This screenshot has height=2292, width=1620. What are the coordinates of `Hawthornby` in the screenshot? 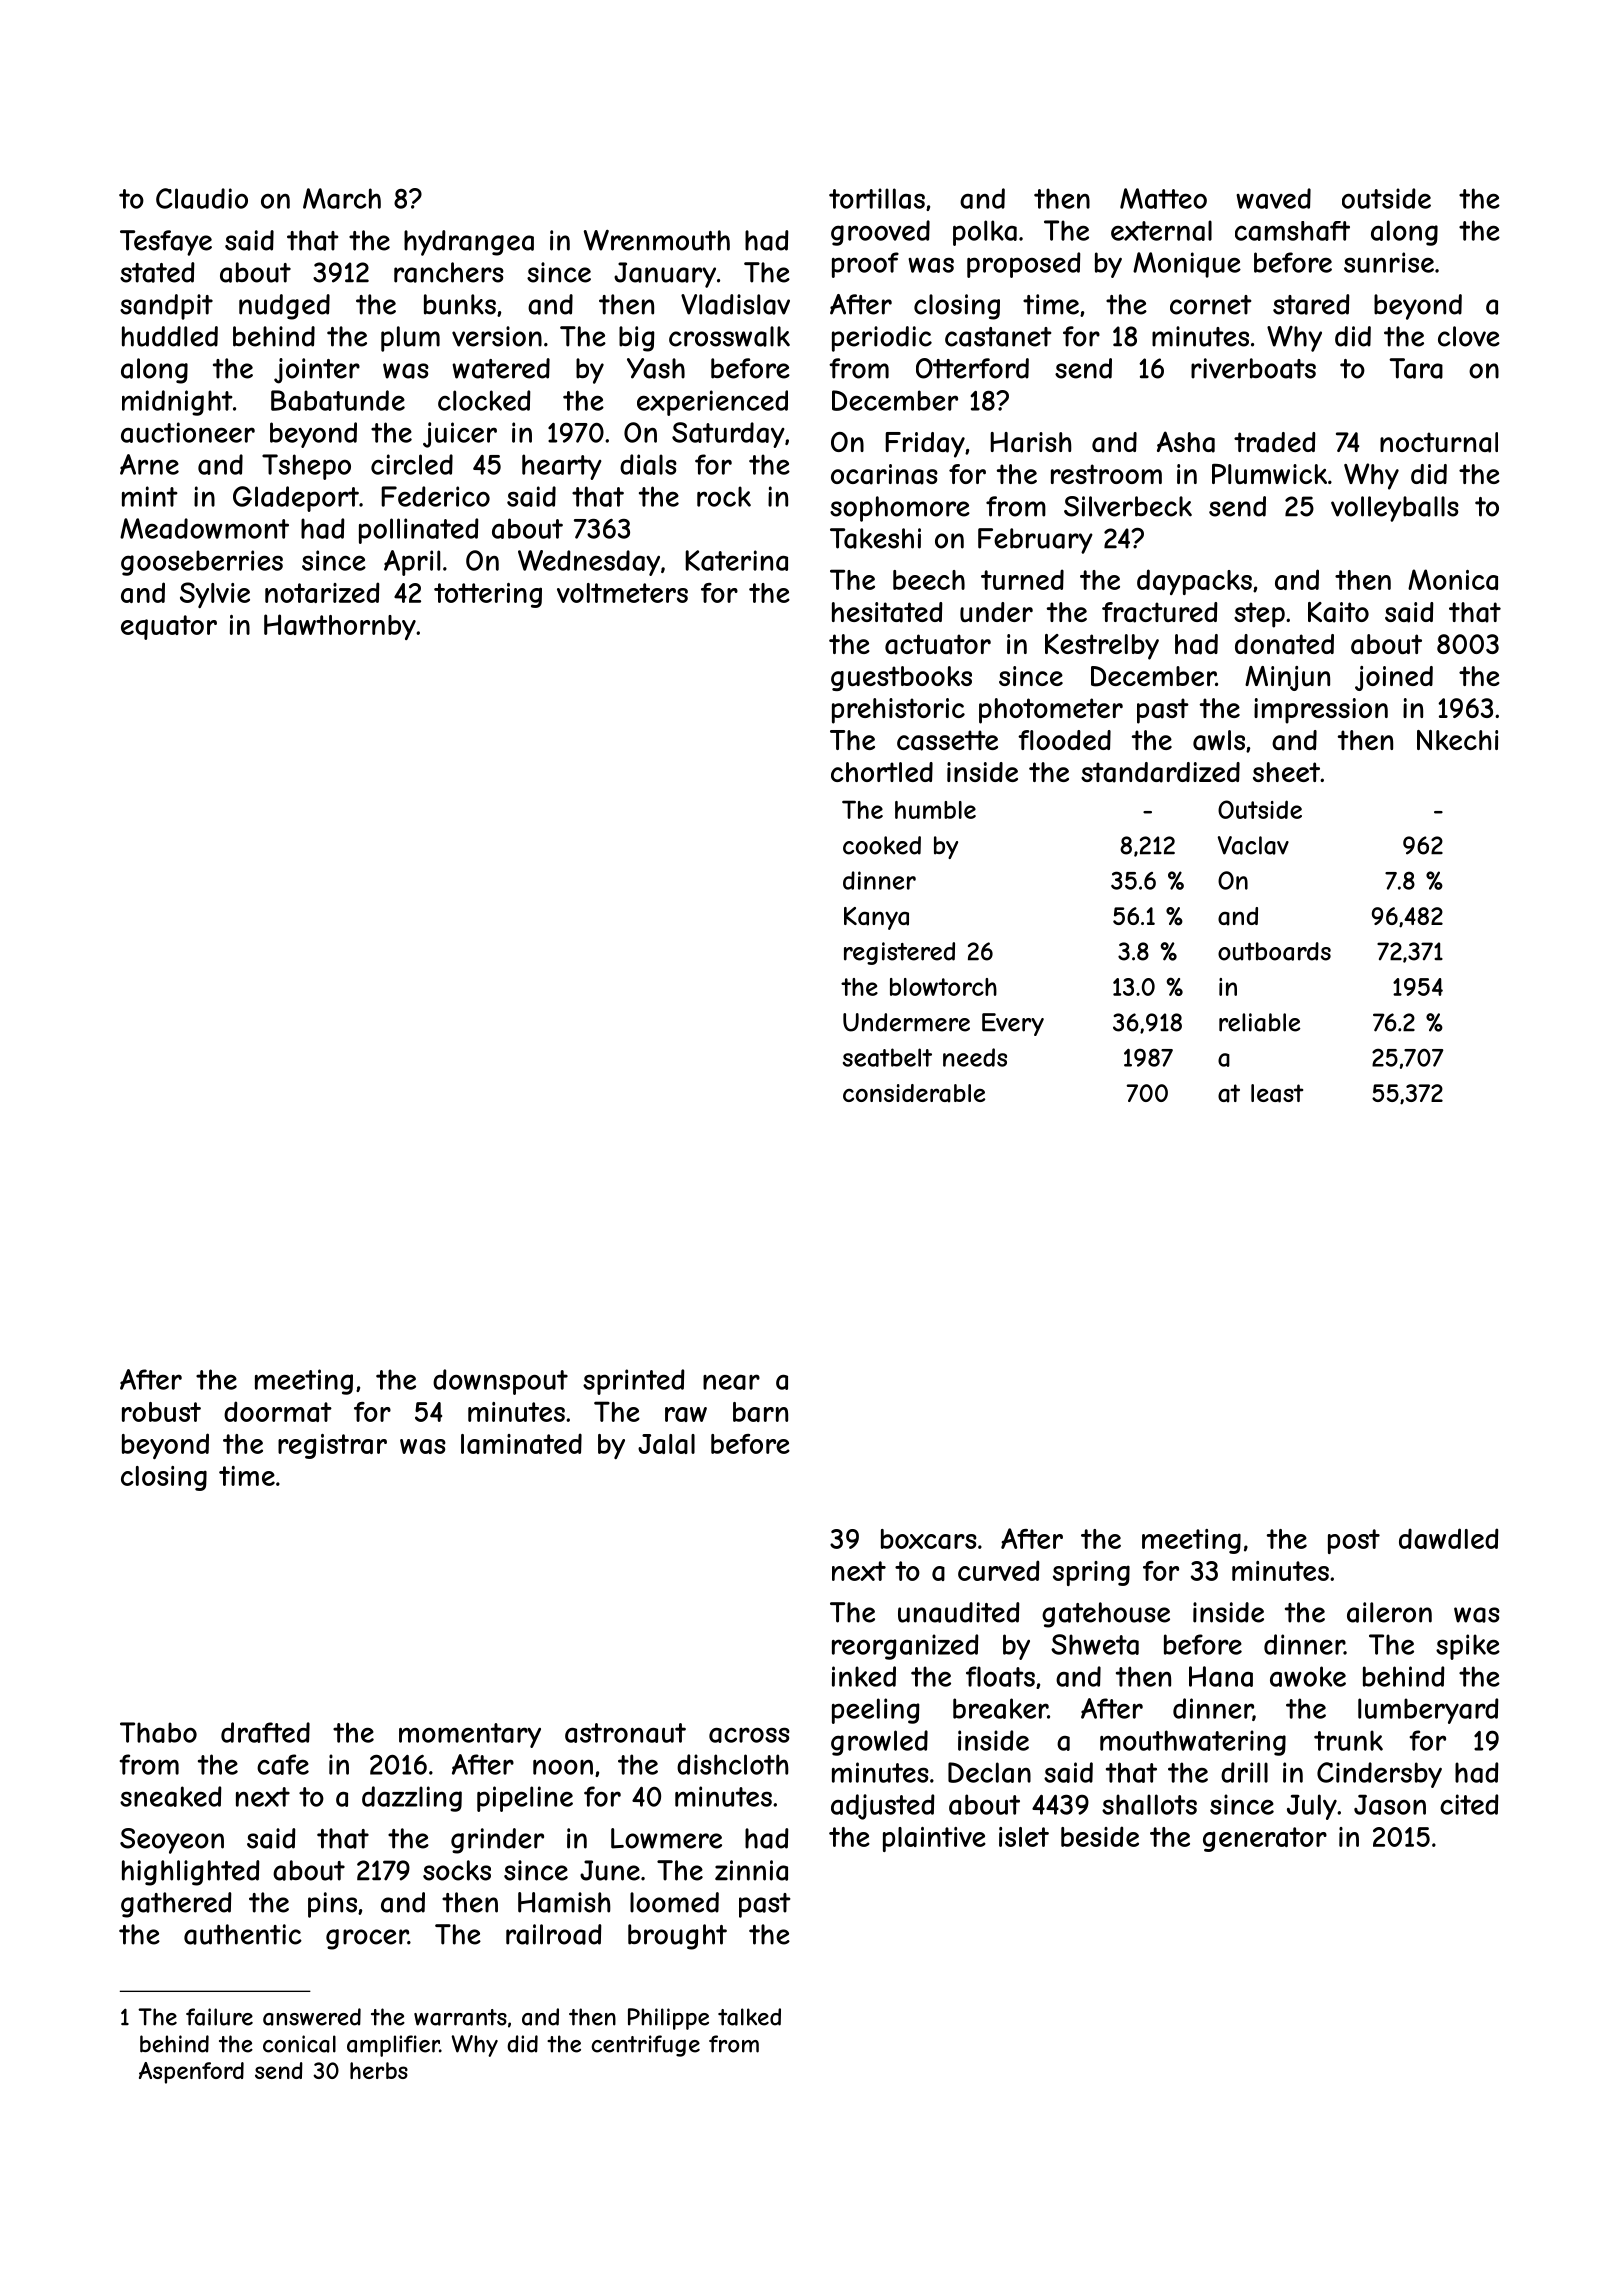 It's located at (340, 627).
